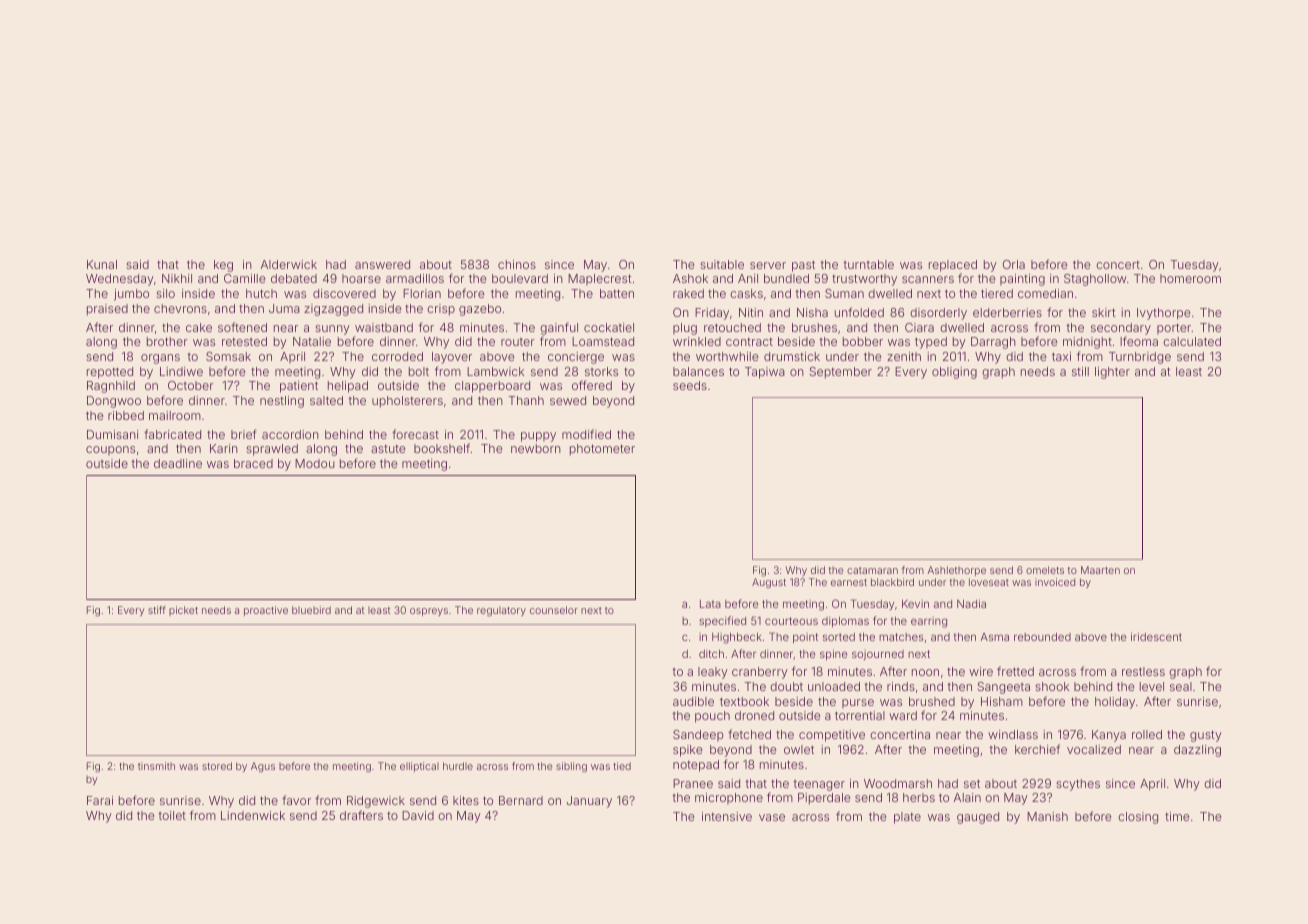  Describe the element at coordinates (954, 373) in the page. I see `obliging` at that location.
